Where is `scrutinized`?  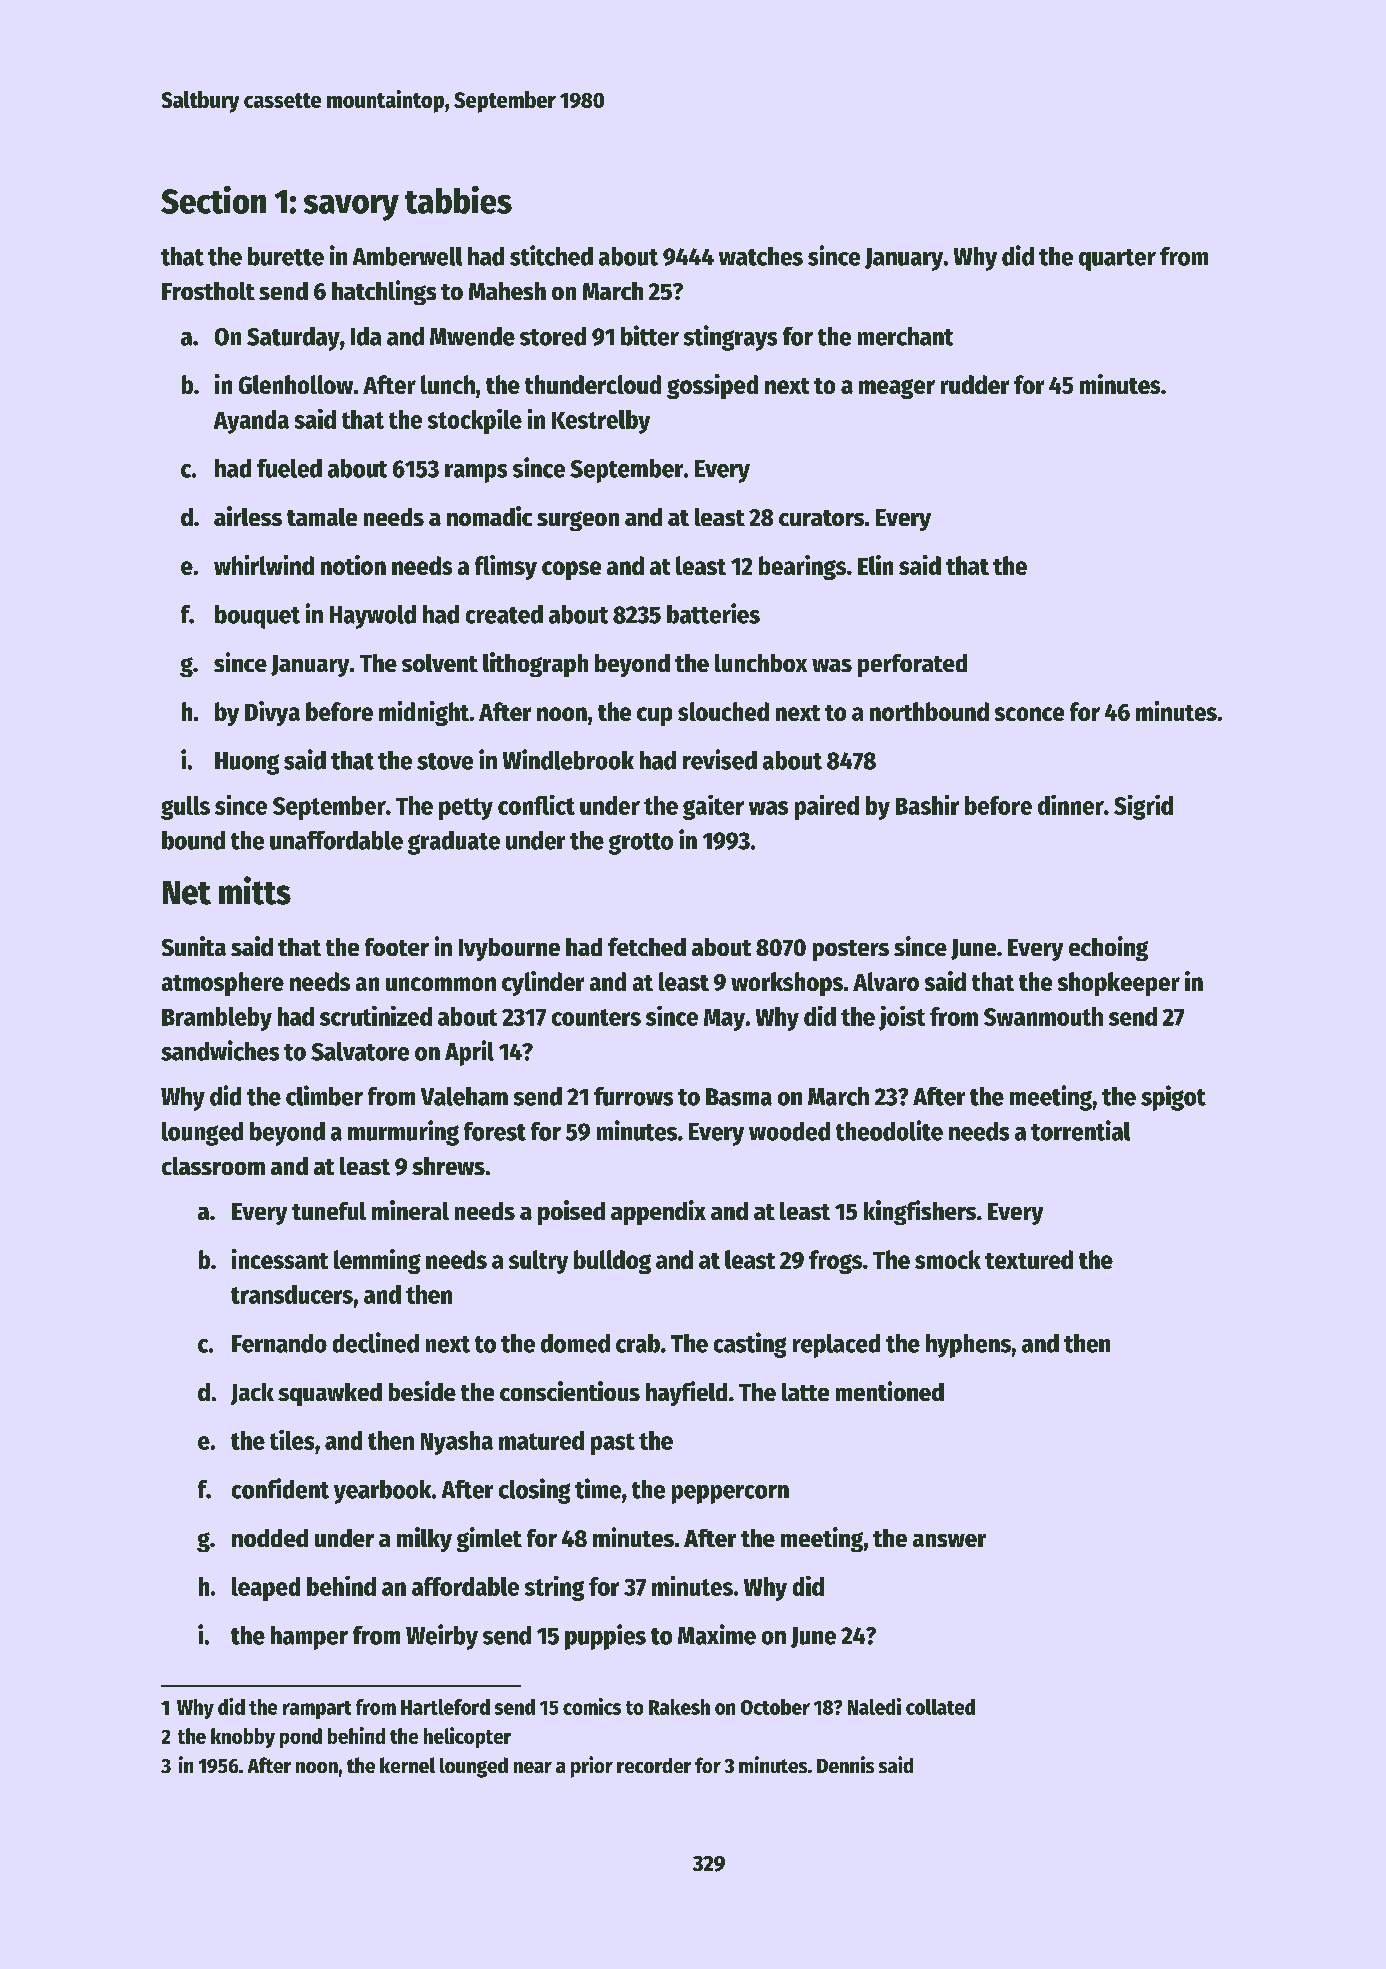 scrutinized is located at coordinates (376, 1016).
